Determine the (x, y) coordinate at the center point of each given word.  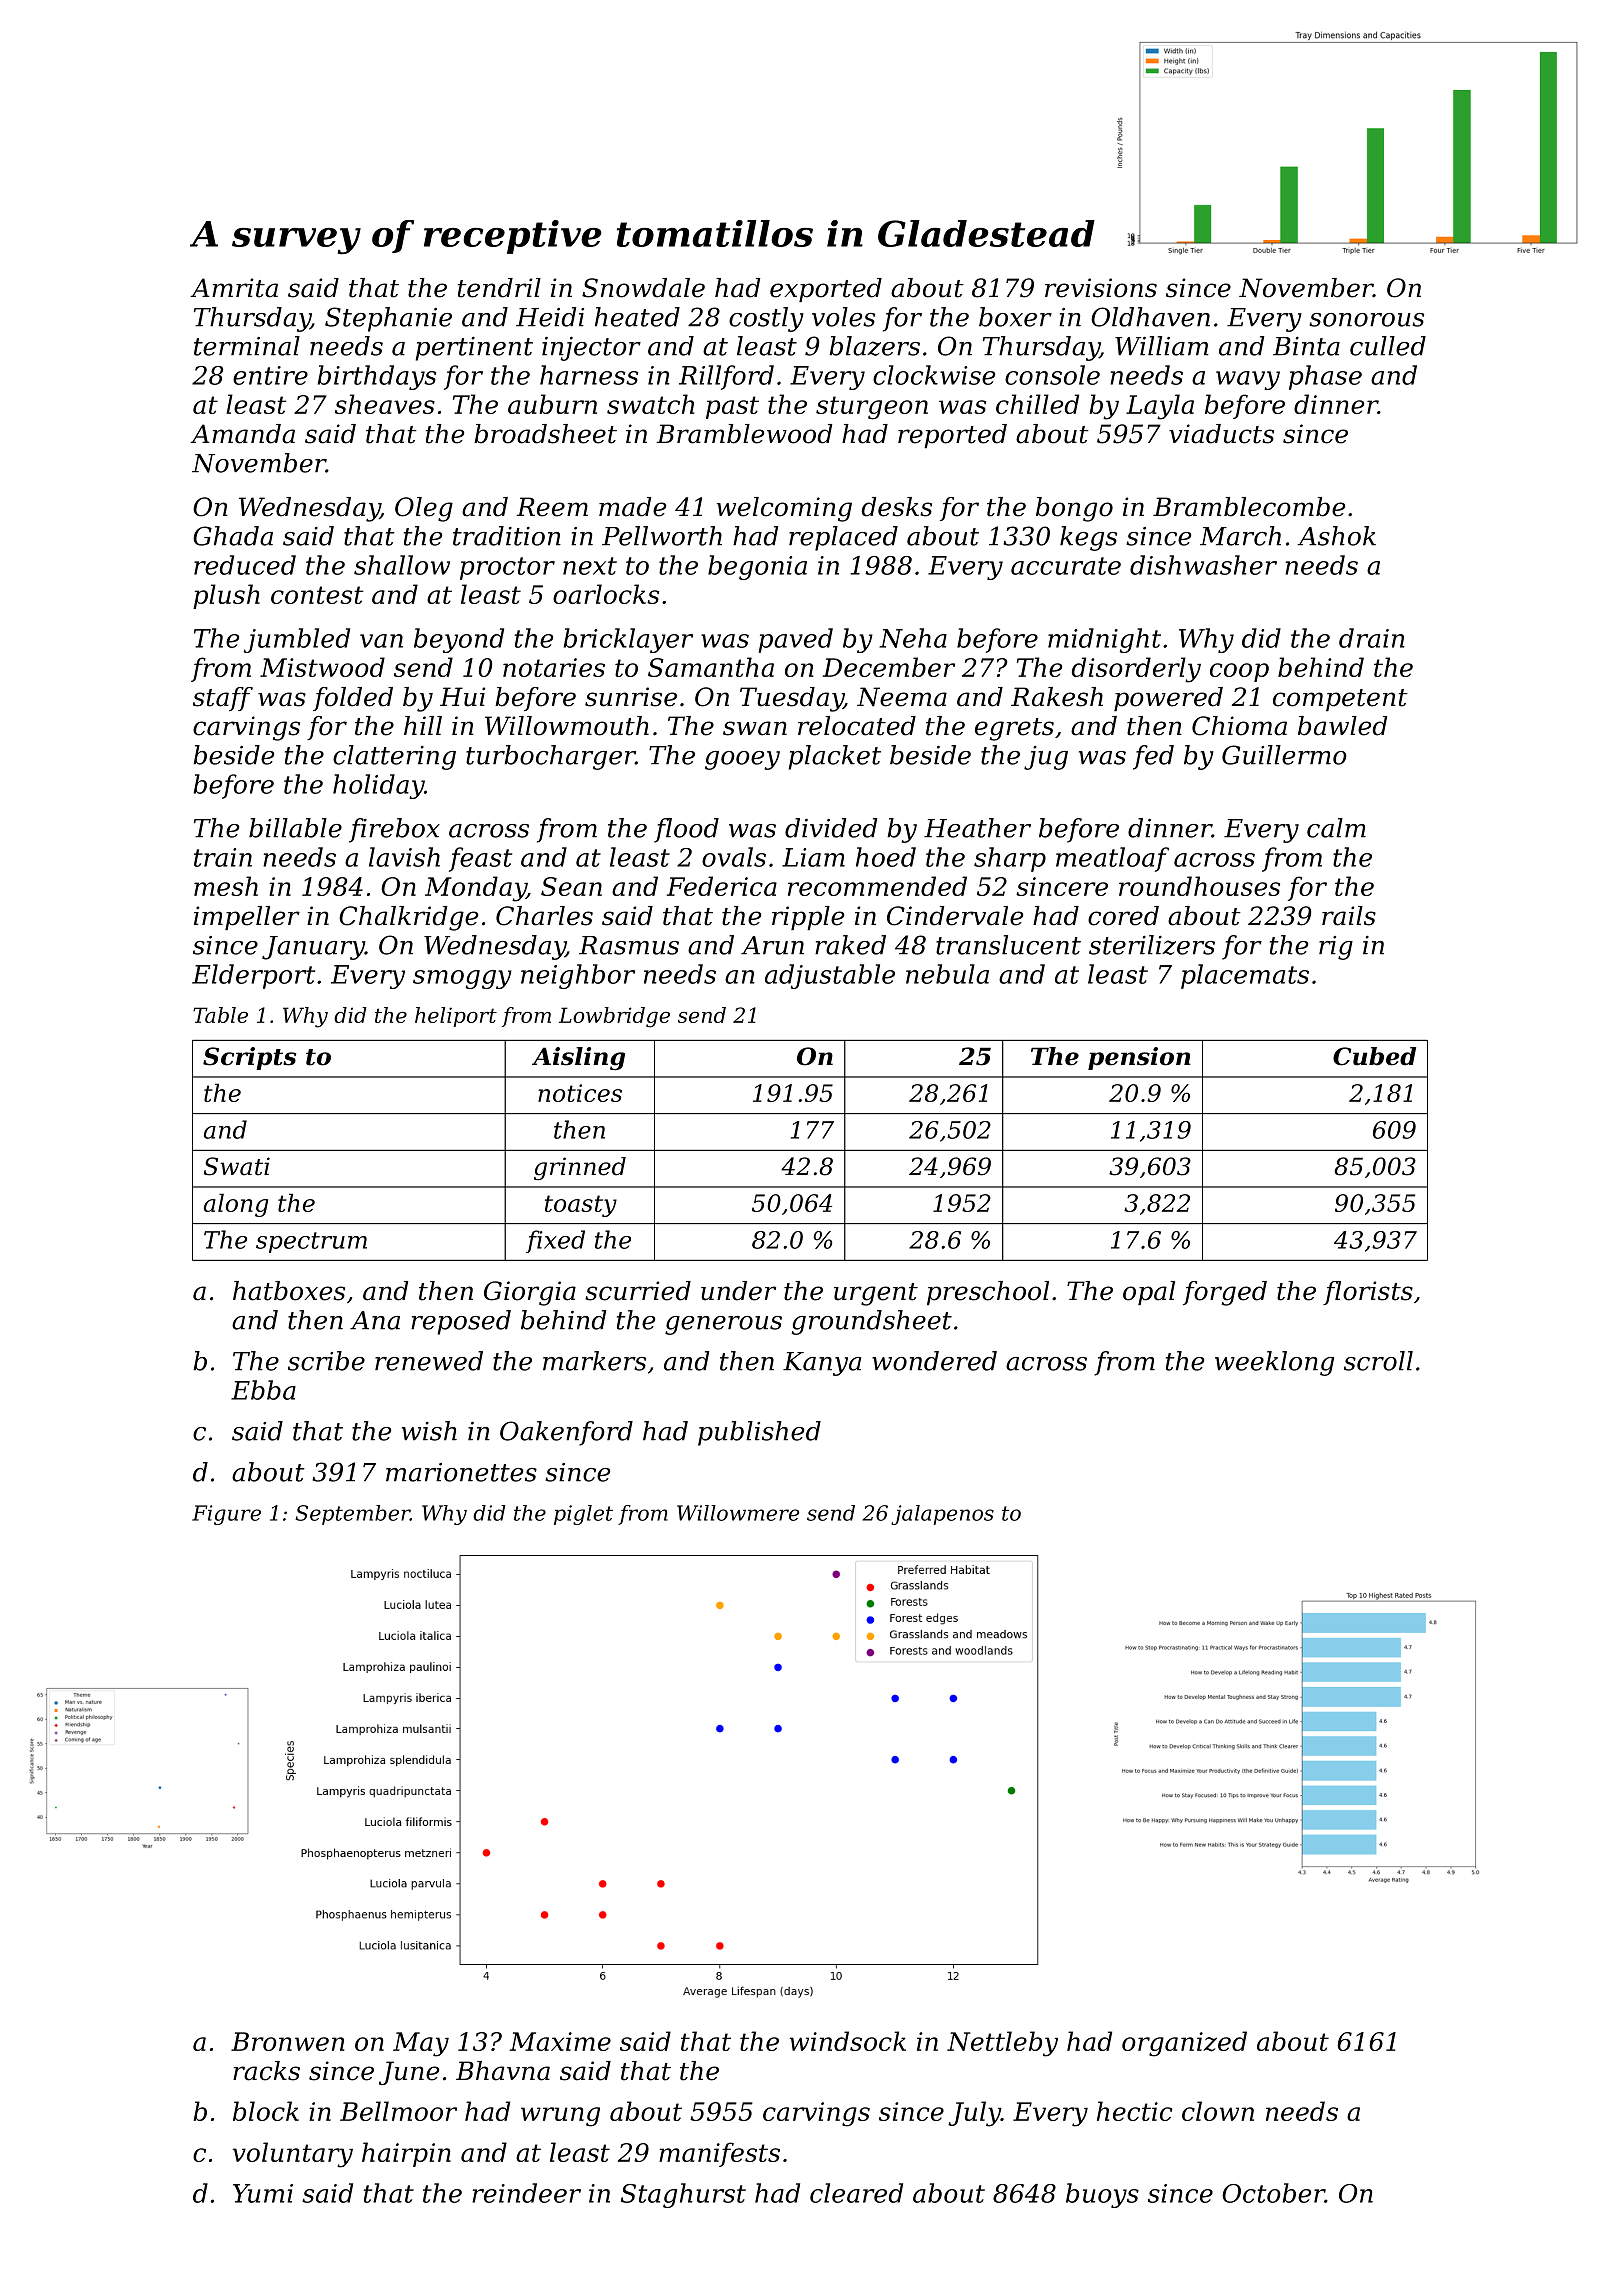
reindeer (526, 2193)
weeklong (1274, 1363)
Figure (226, 1515)
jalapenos (942, 1515)
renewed (429, 1361)
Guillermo (1284, 755)
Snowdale (643, 288)
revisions (1101, 288)
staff (223, 699)
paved (795, 640)
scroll (1378, 1361)
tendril (499, 288)
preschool (988, 1293)
